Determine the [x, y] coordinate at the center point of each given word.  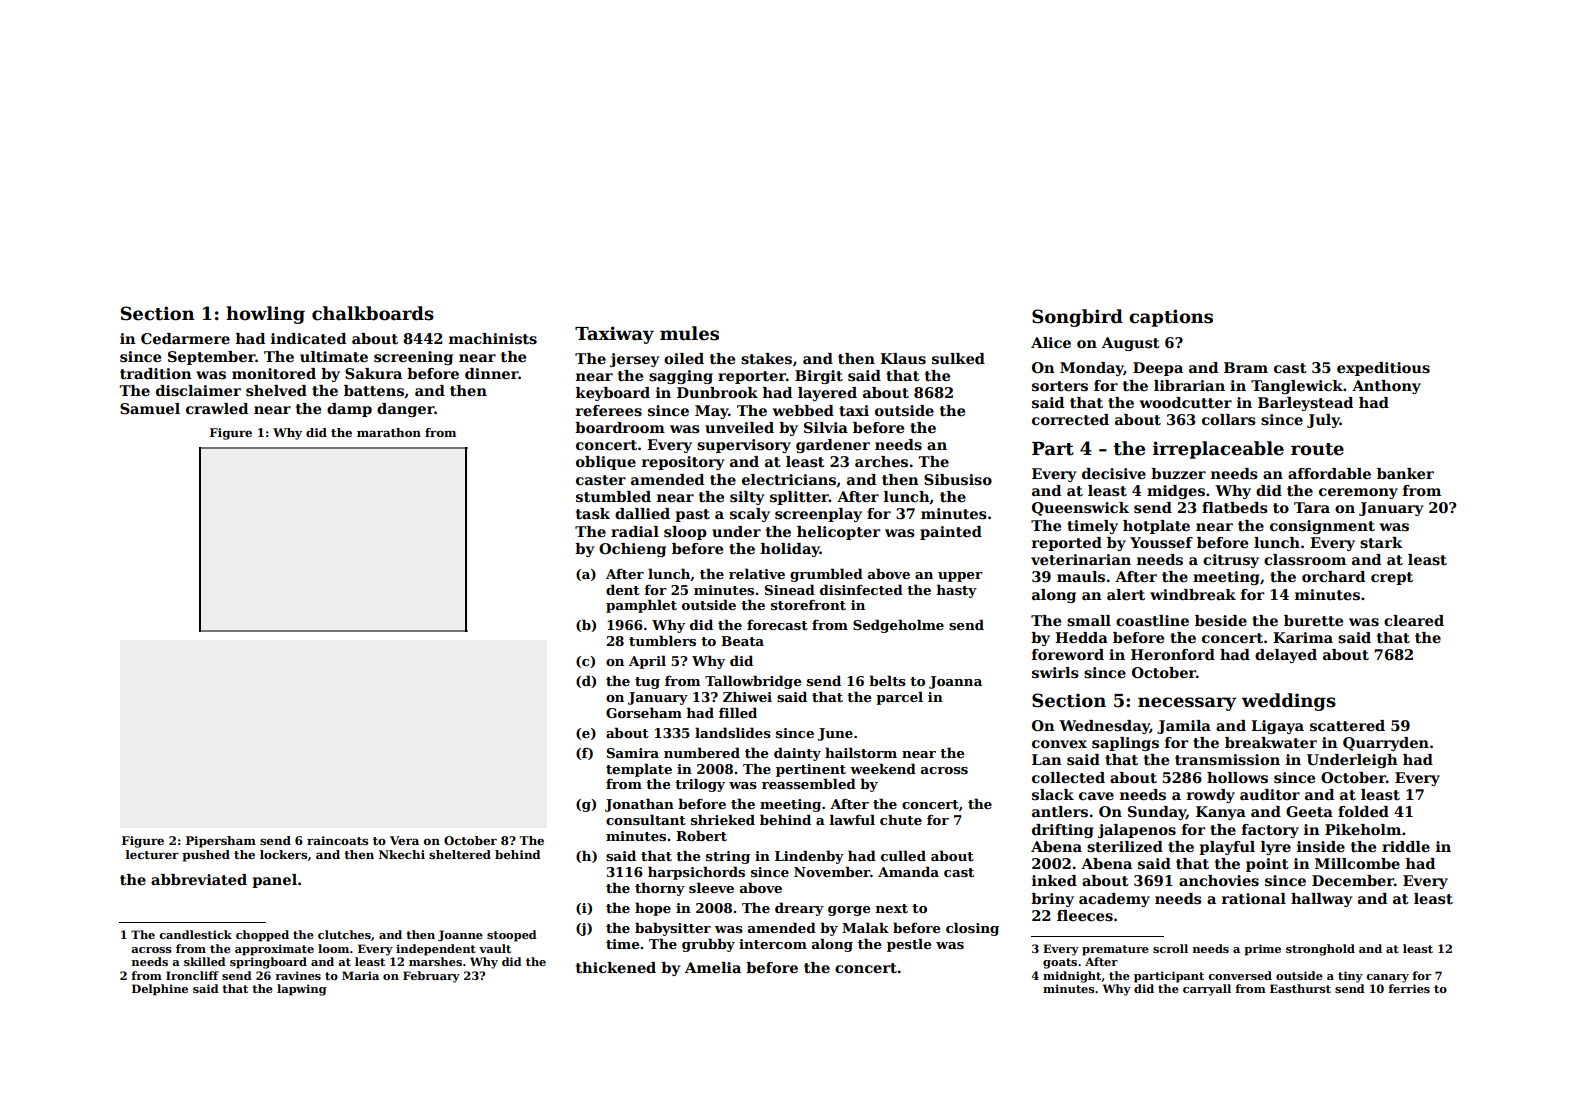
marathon [389, 432]
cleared [1414, 620]
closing [972, 929]
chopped [262, 936]
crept [1392, 578]
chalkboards [373, 313]
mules [689, 333]
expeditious [1383, 369]
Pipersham [221, 842]
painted [951, 533]
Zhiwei [747, 696]
